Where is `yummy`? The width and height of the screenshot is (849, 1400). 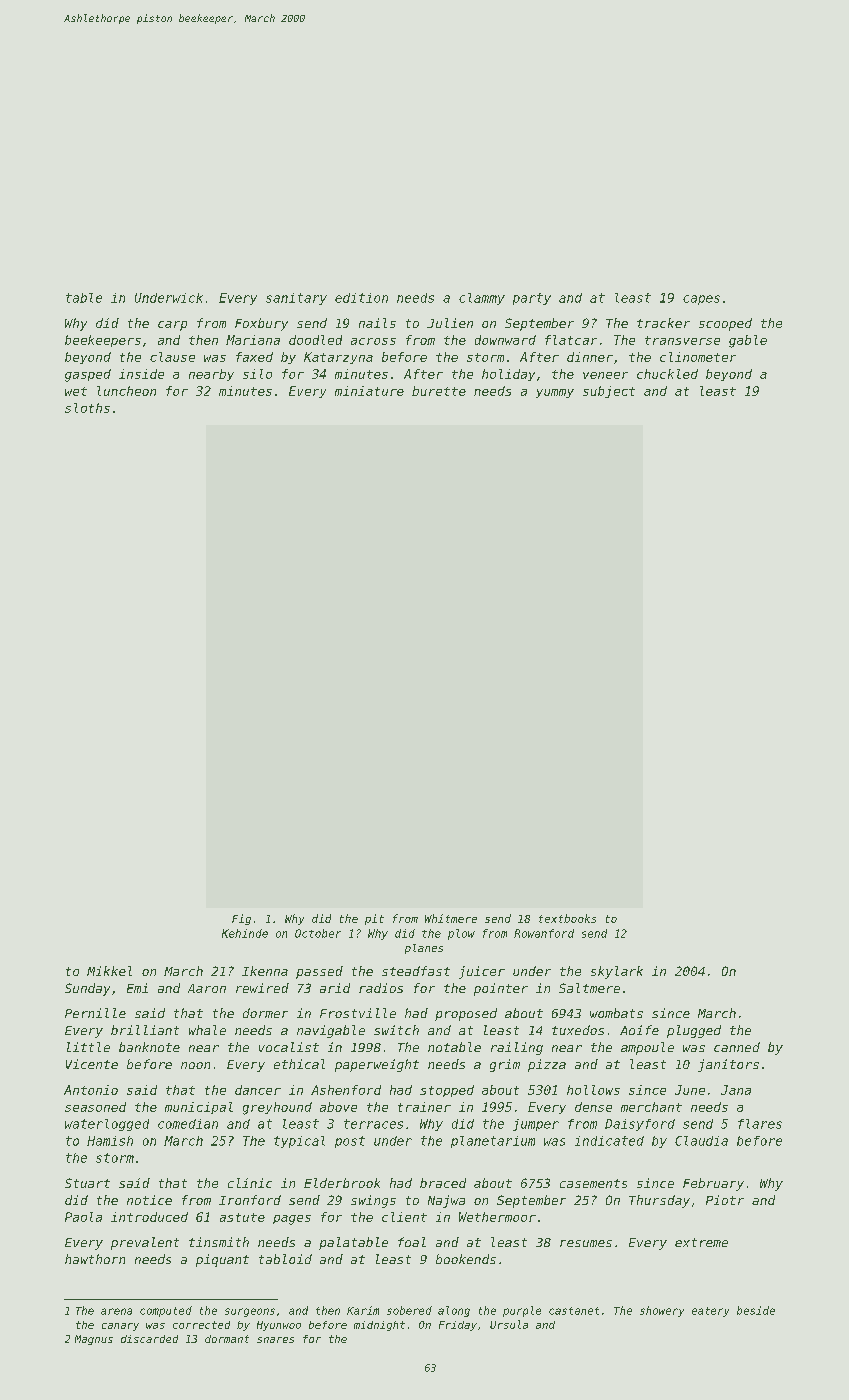
yummy is located at coordinates (555, 393).
